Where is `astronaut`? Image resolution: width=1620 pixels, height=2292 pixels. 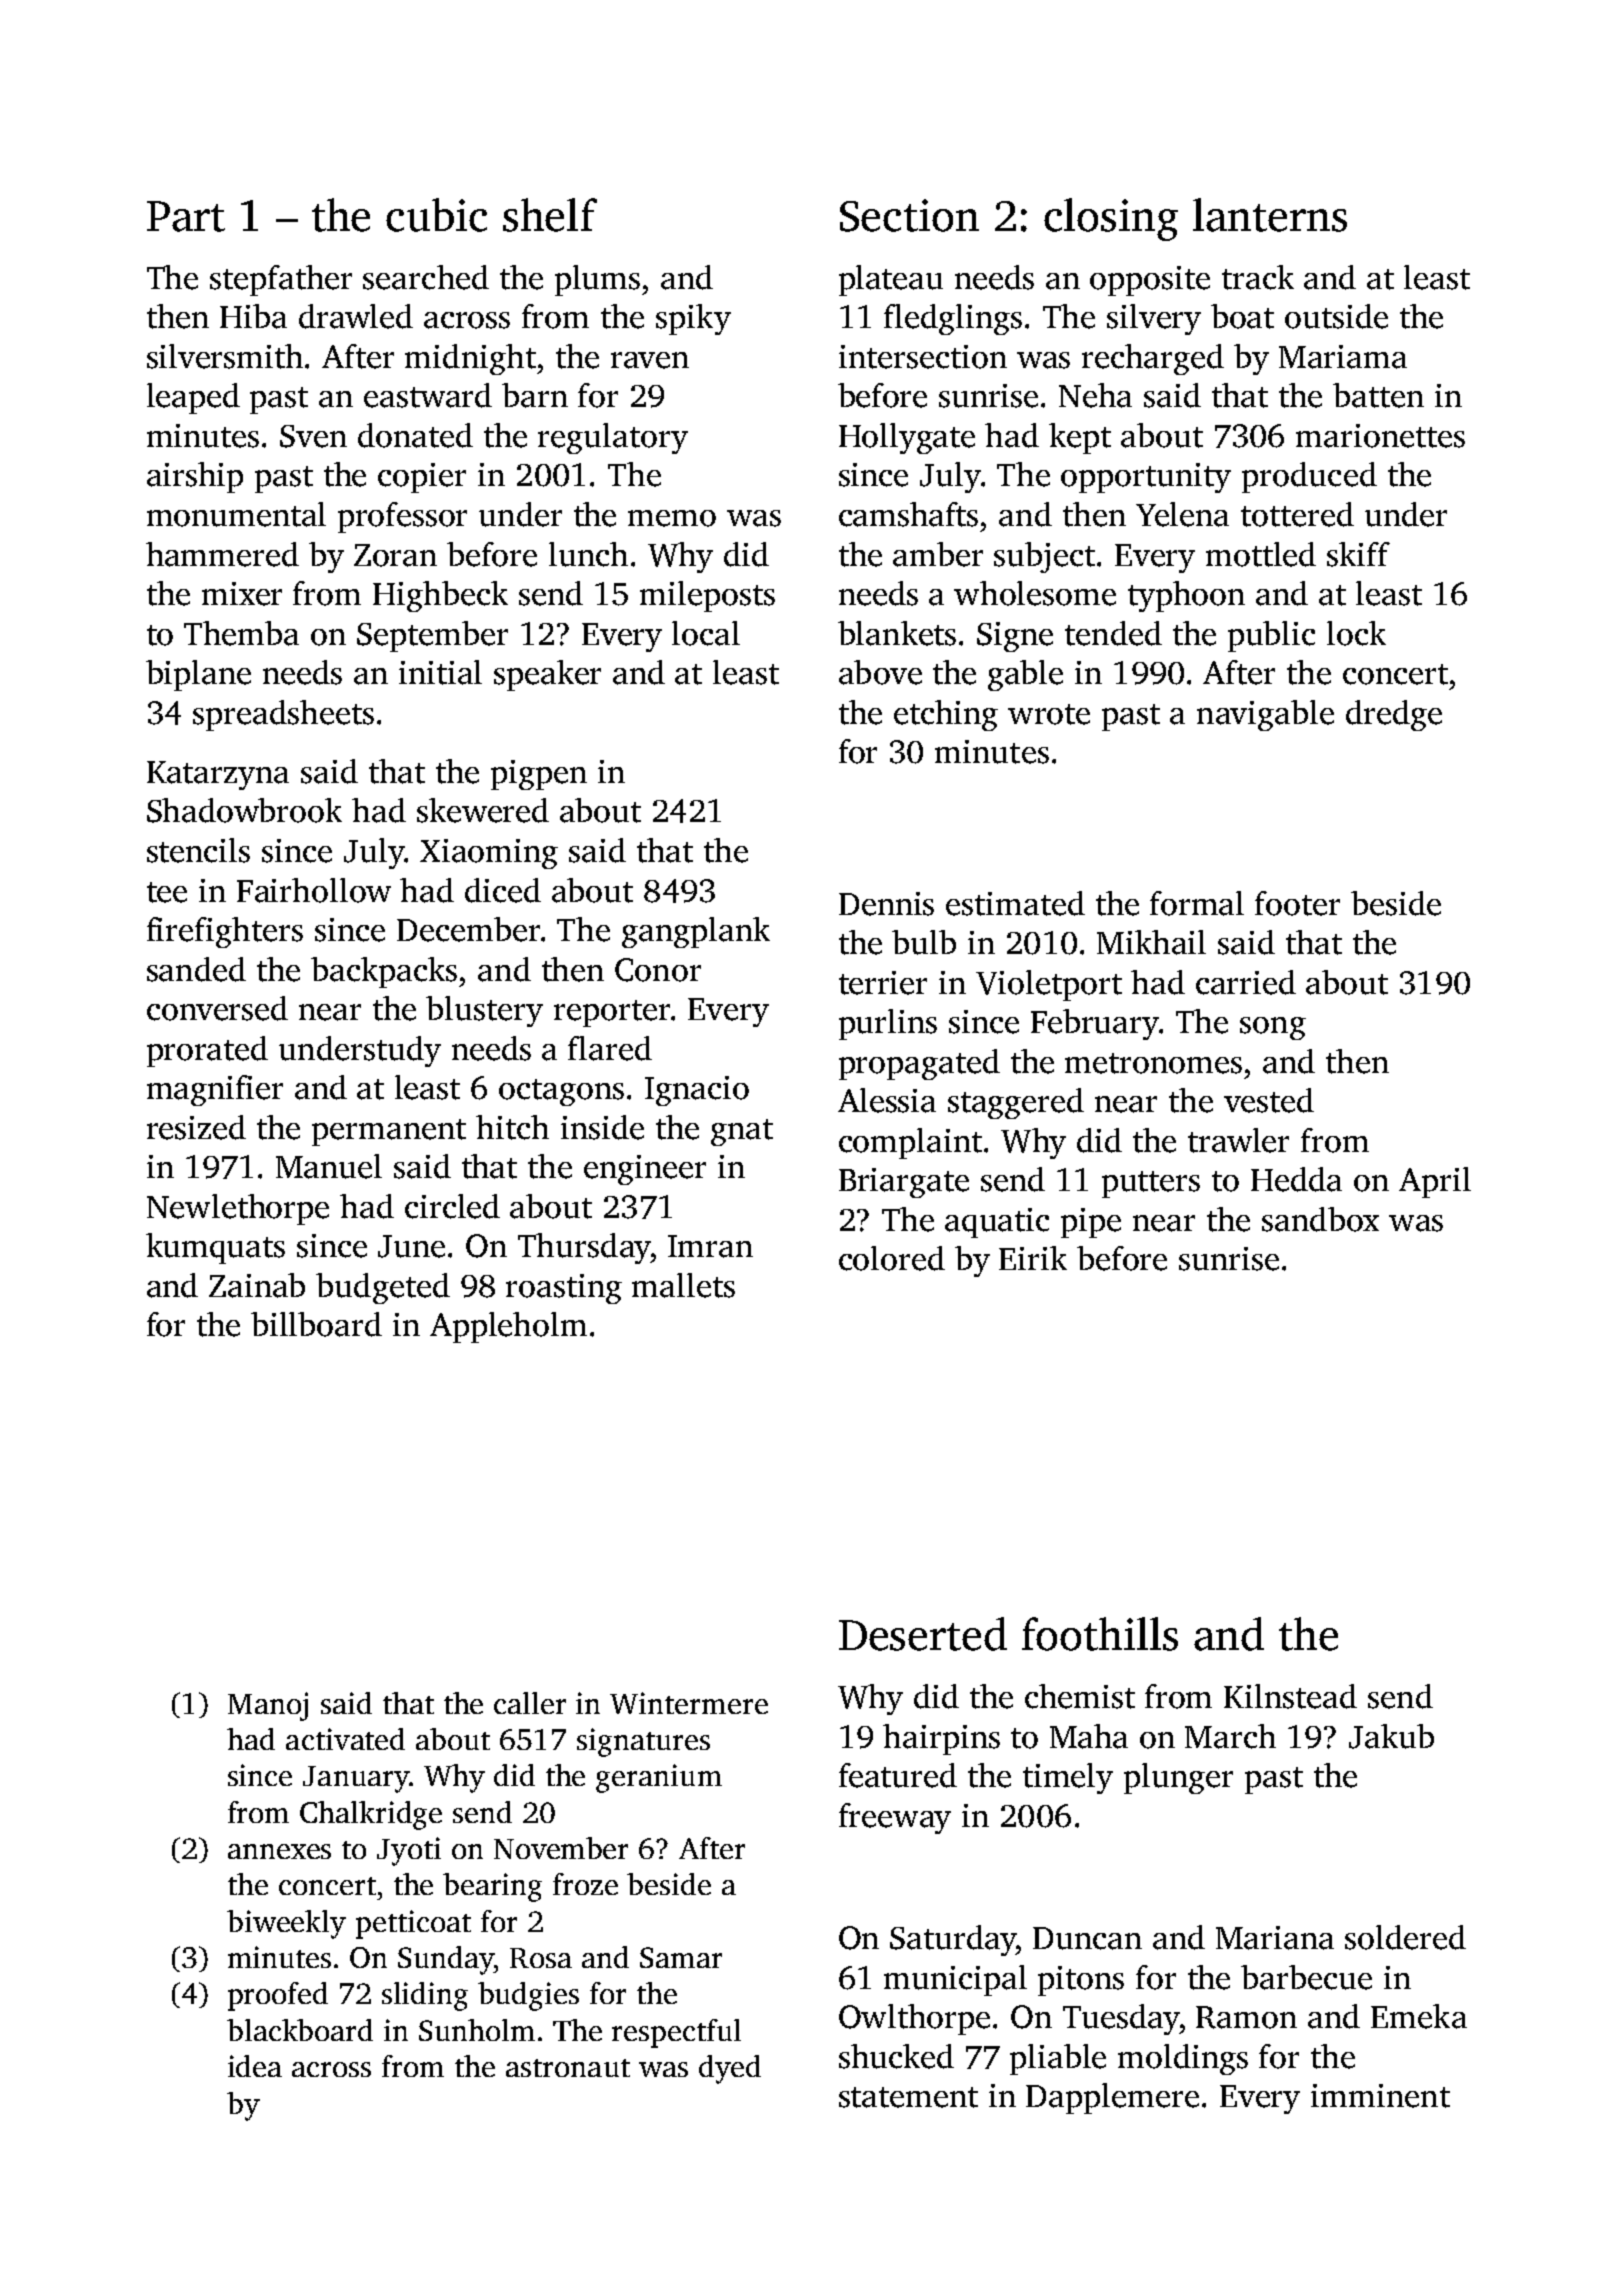 astronaut is located at coordinates (568, 2068).
